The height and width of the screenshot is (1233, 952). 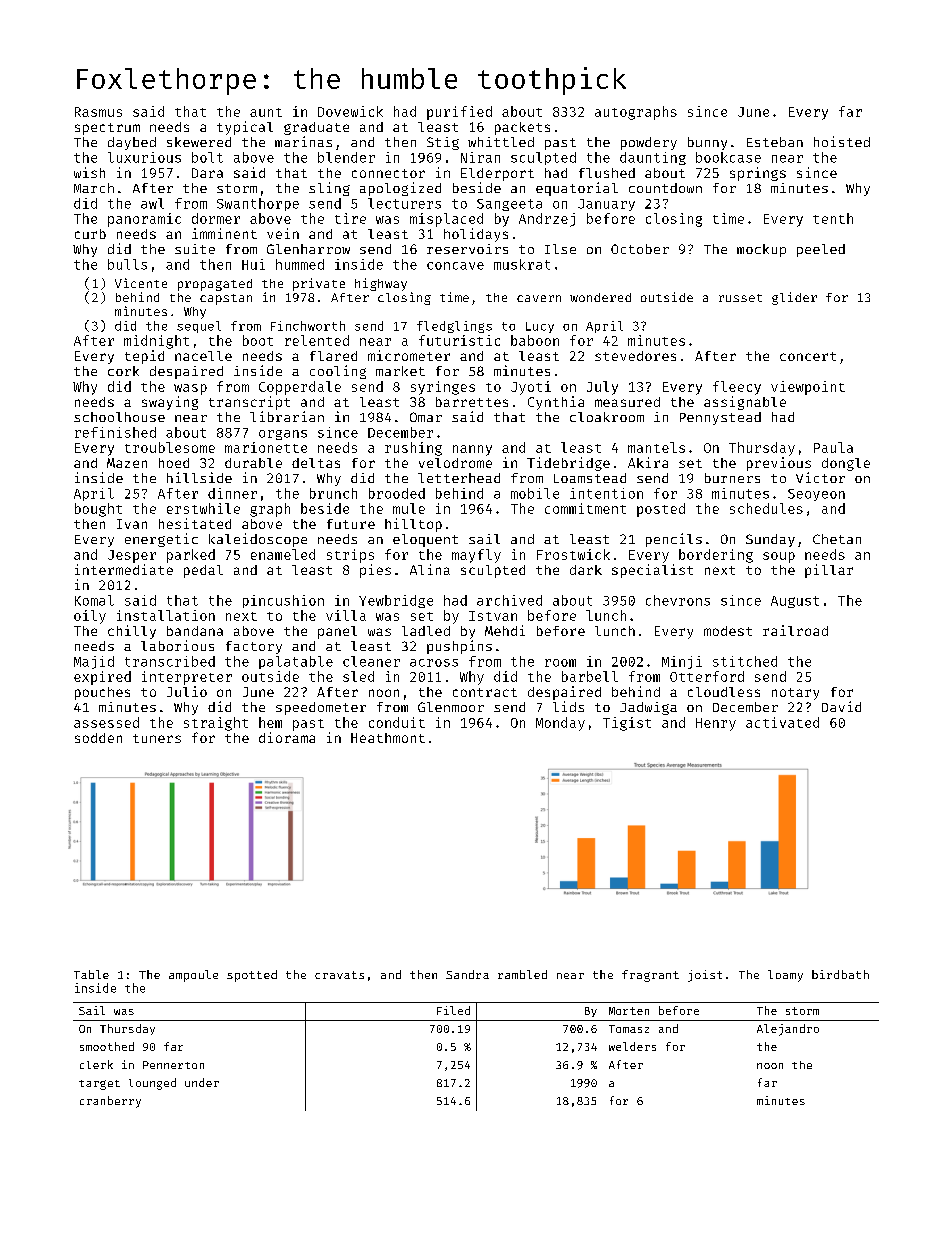 What do you see at coordinates (707, 143) in the screenshot?
I see `bunny` at bounding box center [707, 143].
